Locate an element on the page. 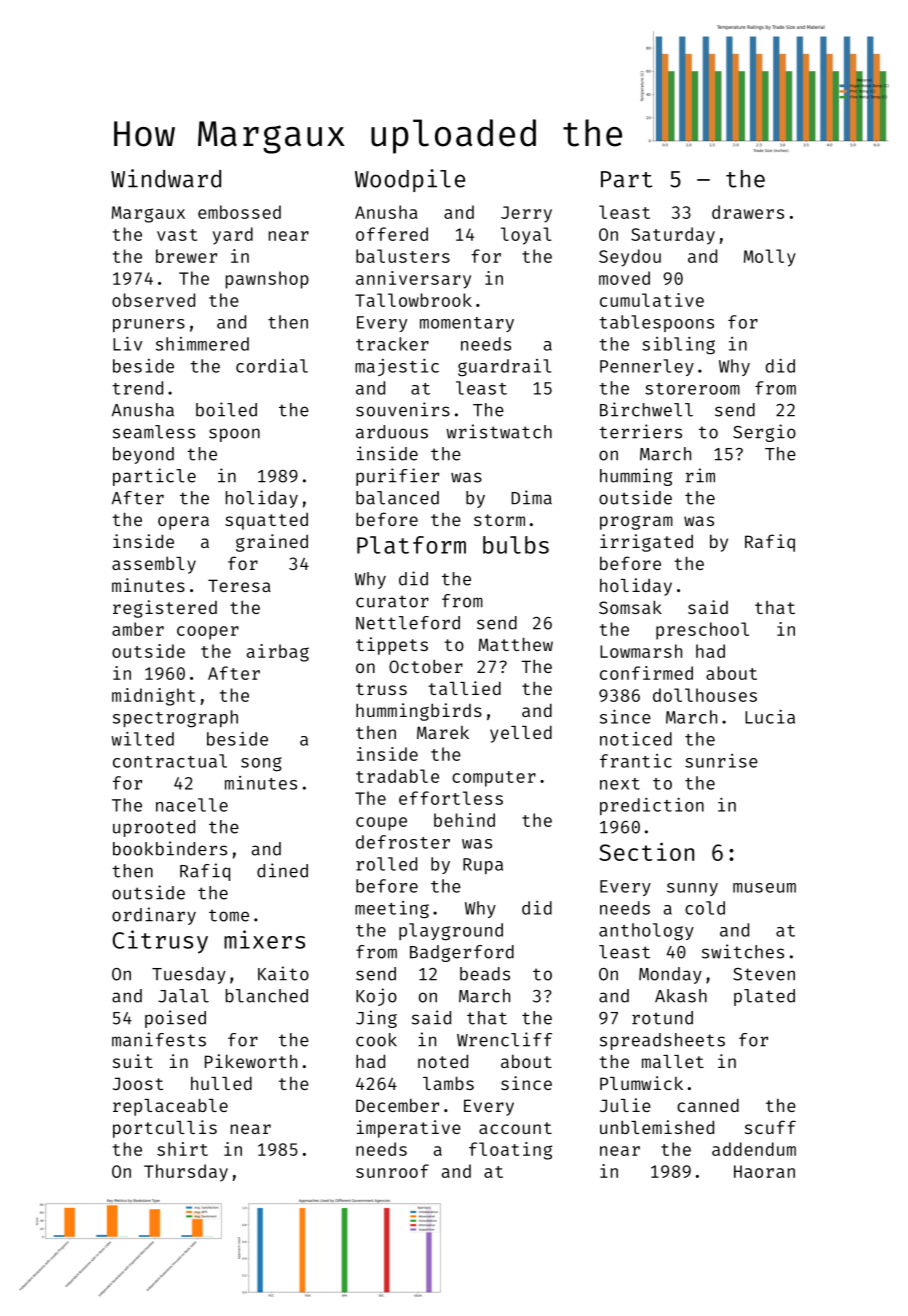 Image resolution: width=908 pixels, height=1316 pixels. Matthew is located at coordinates (516, 644).
